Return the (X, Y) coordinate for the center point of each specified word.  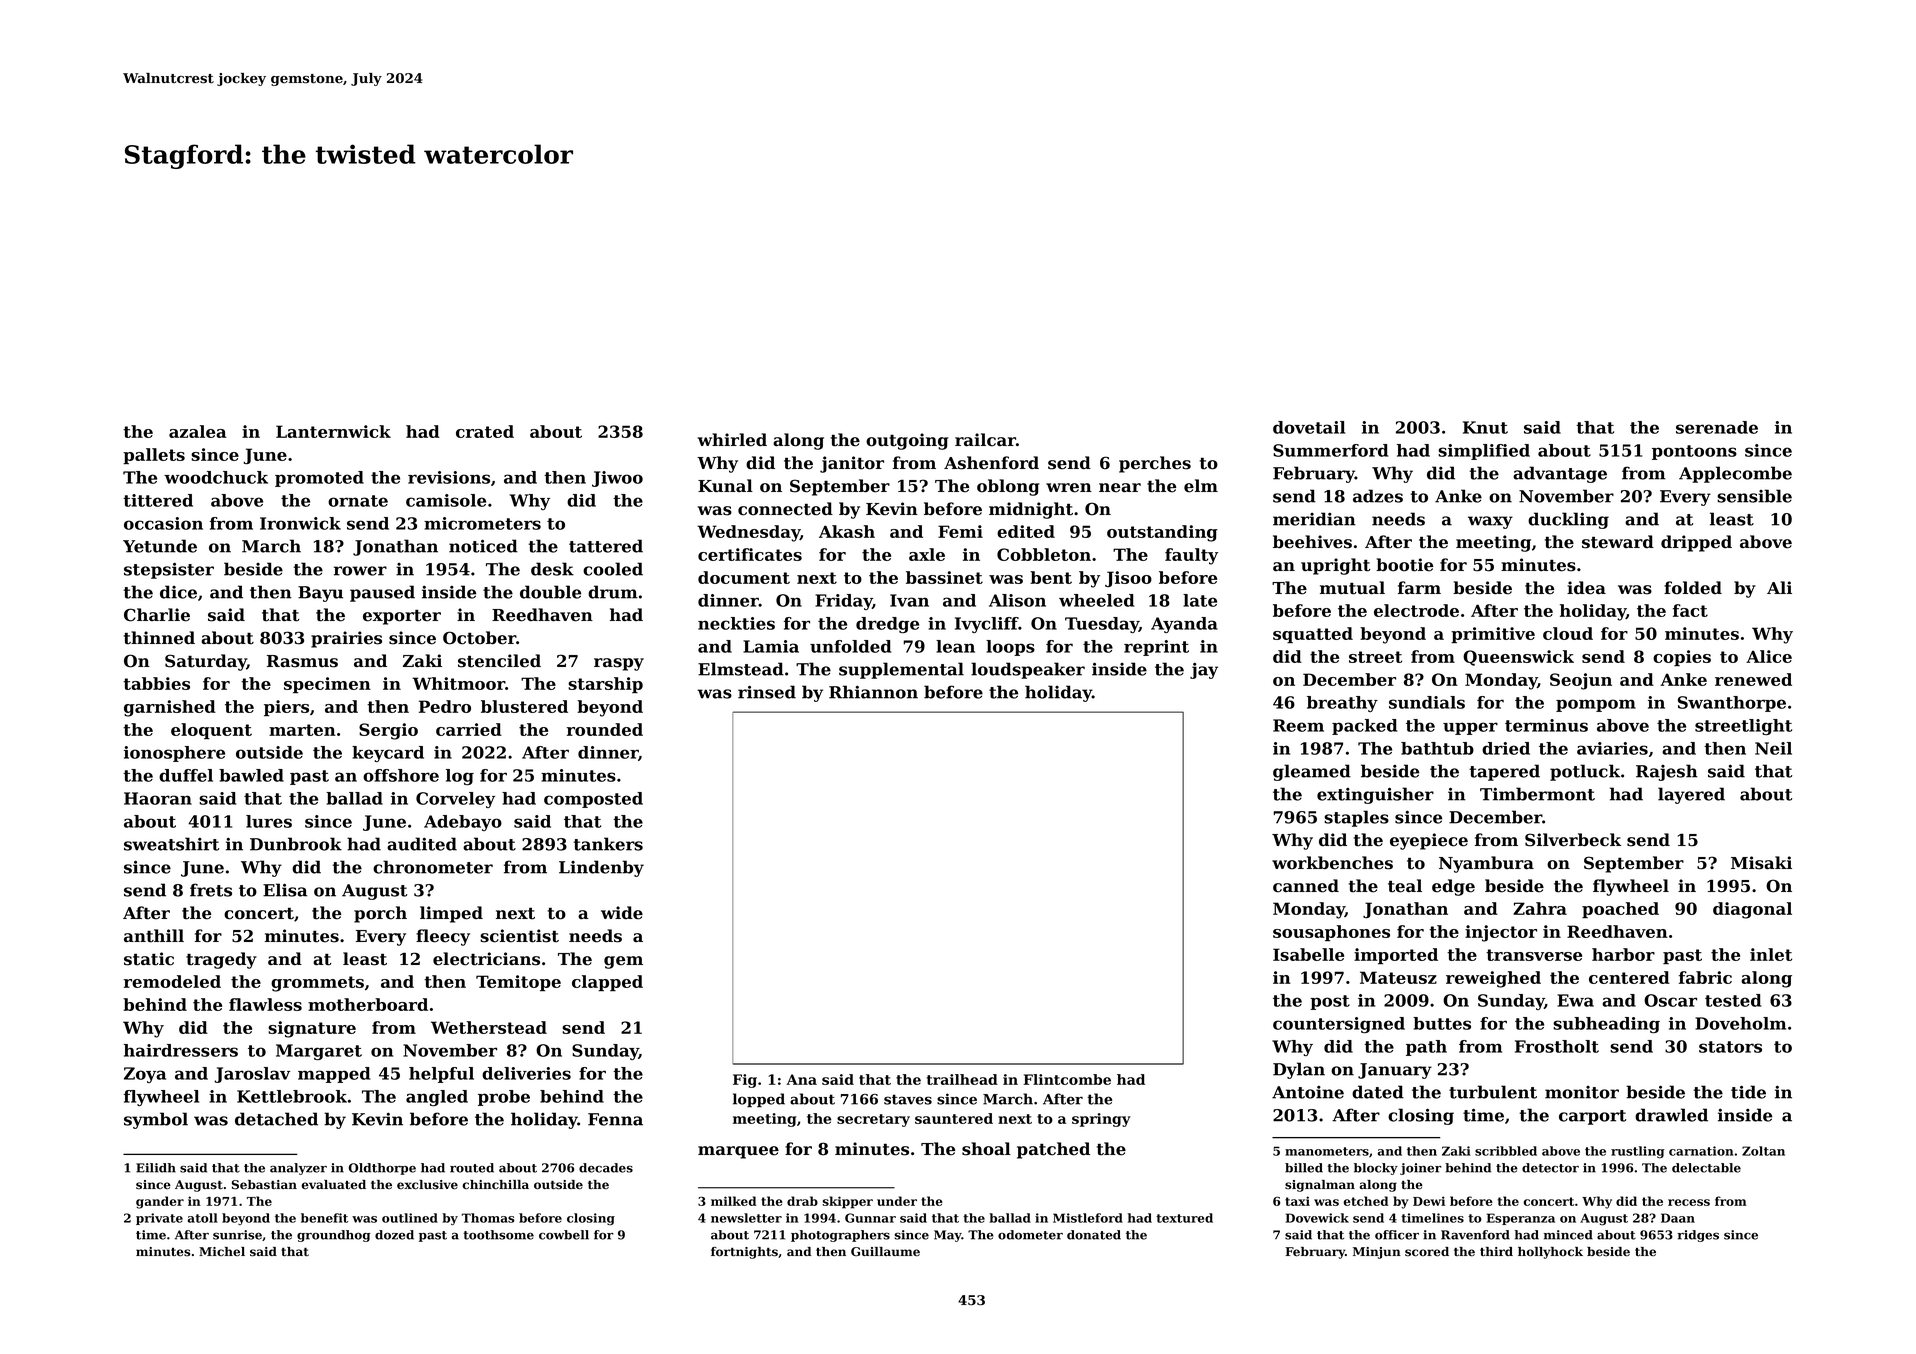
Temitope (518, 983)
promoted (319, 479)
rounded (605, 729)
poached (1620, 910)
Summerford (1330, 450)
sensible (1754, 496)
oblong (1008, 487)
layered (1691, 795)
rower (360, 571)
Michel (222, 1251)
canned (1306, 886)
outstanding (1162, 533)
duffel (186, 775)
